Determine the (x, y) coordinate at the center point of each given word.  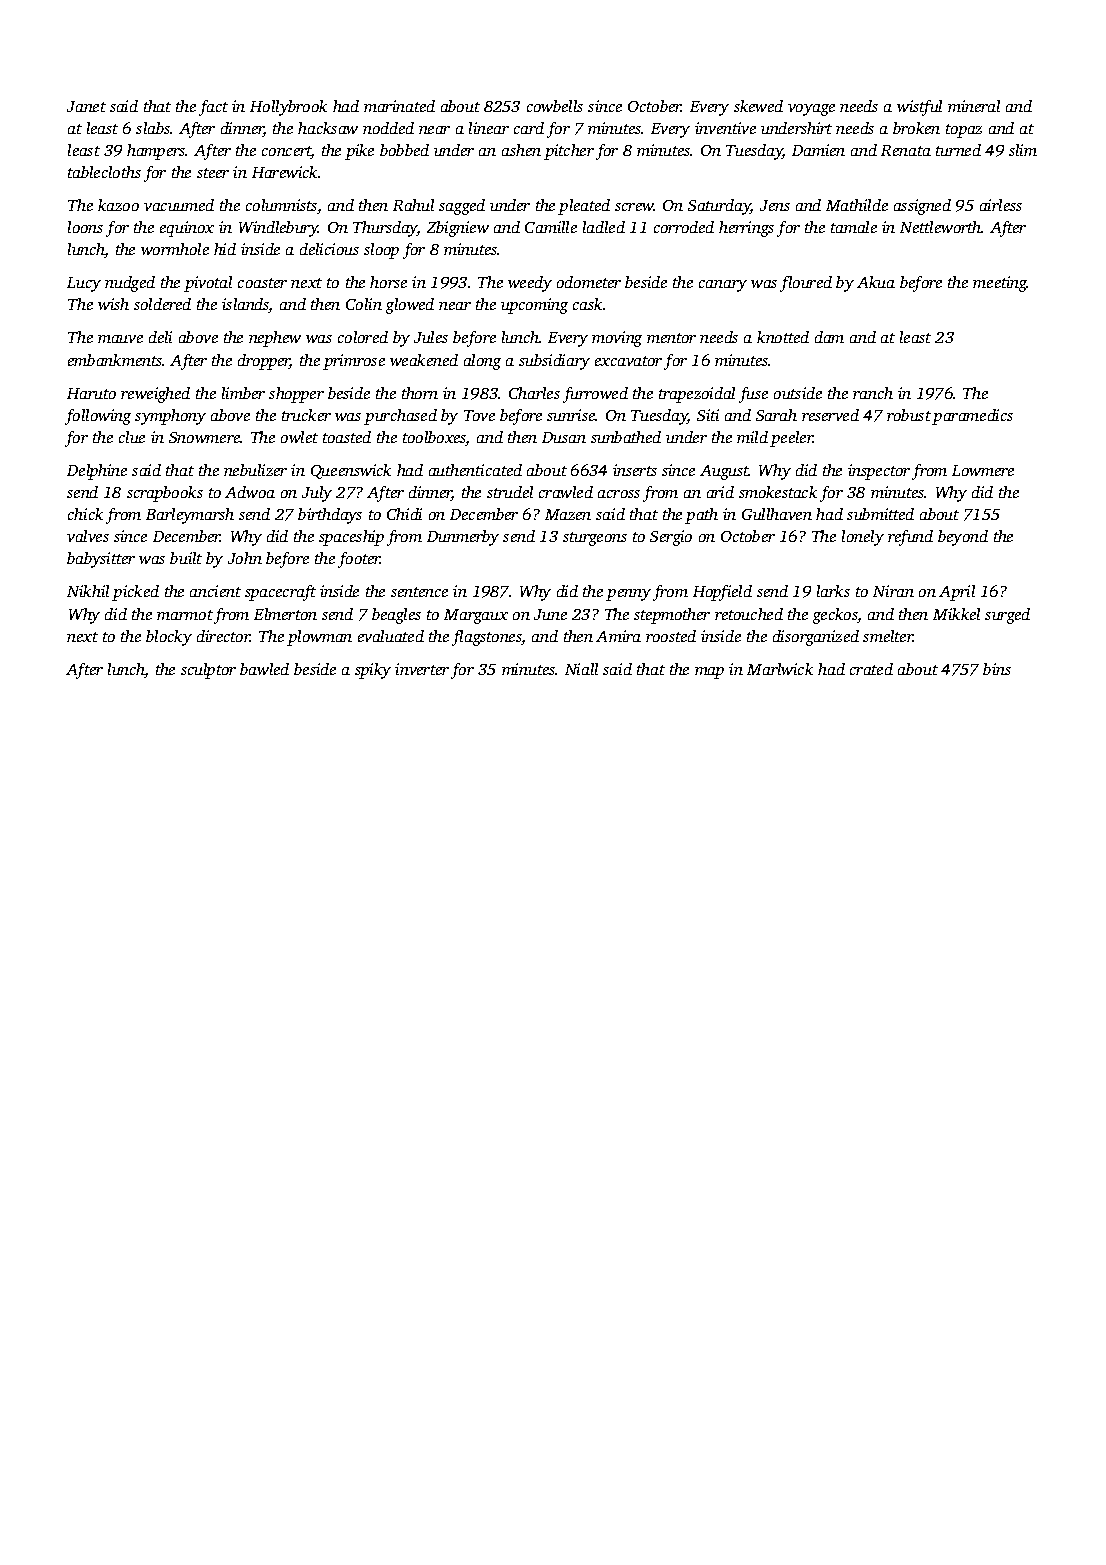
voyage (811, 110)
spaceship (351, 538)
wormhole (175, 249)
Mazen (568, 514)
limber (243, 393)
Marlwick (780, 669)
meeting (1000, 284)
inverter (422, 669)
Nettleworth (941, 227)
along (482, 362)
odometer (589, 282)
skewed (758, 106)
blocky (169, 638)
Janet (86, 106)
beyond (963, 538)
